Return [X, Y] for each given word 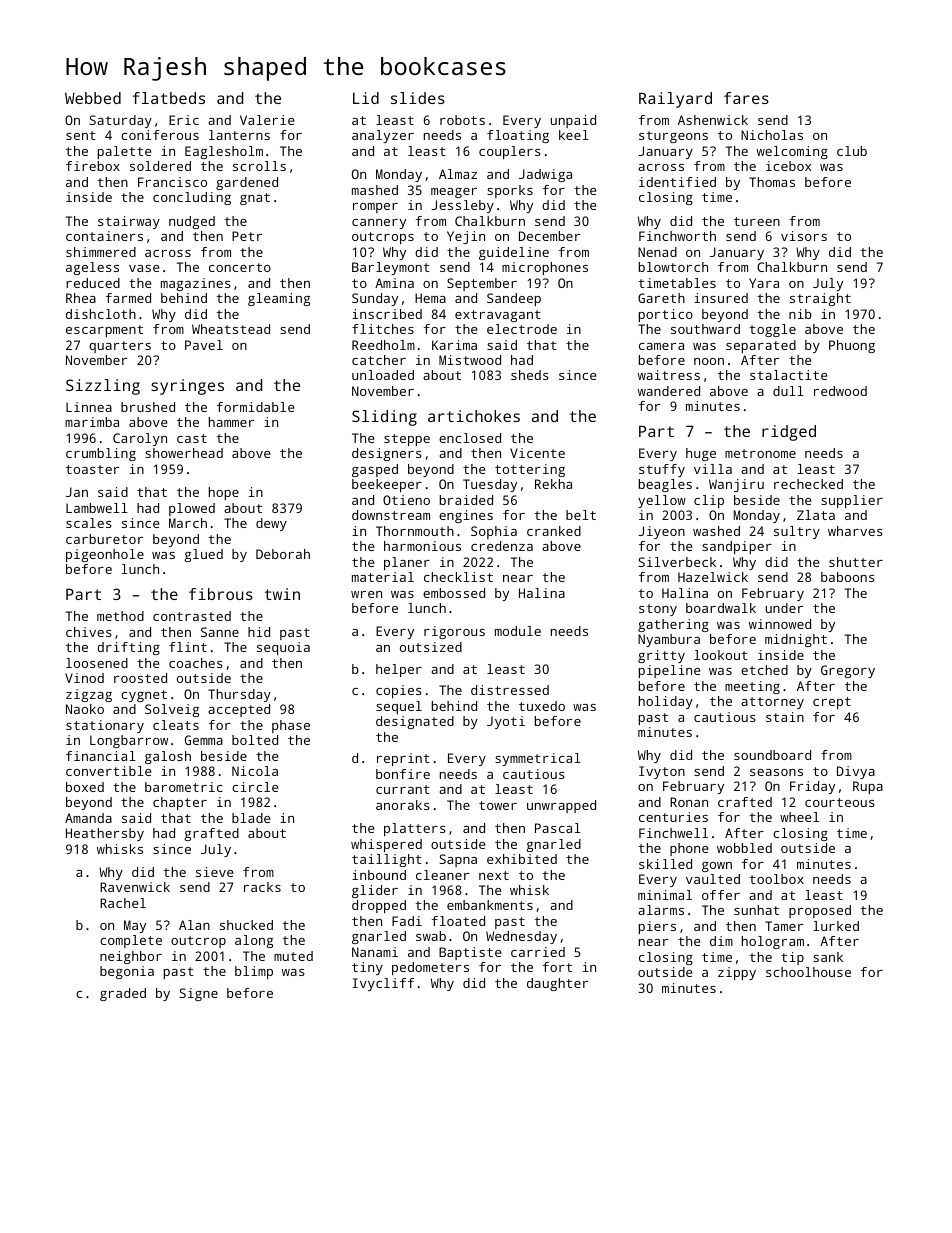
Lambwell [97, 508]
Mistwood [470, 360]
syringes [187, 387]
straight [820, 299]
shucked [246, 925]
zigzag [89, 695]
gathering [673, 625]
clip [709, 501]
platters [415, 829]
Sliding [384, 418]
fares [746, 98]
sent [81, 135]
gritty [661, 656]
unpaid [573, 121]
